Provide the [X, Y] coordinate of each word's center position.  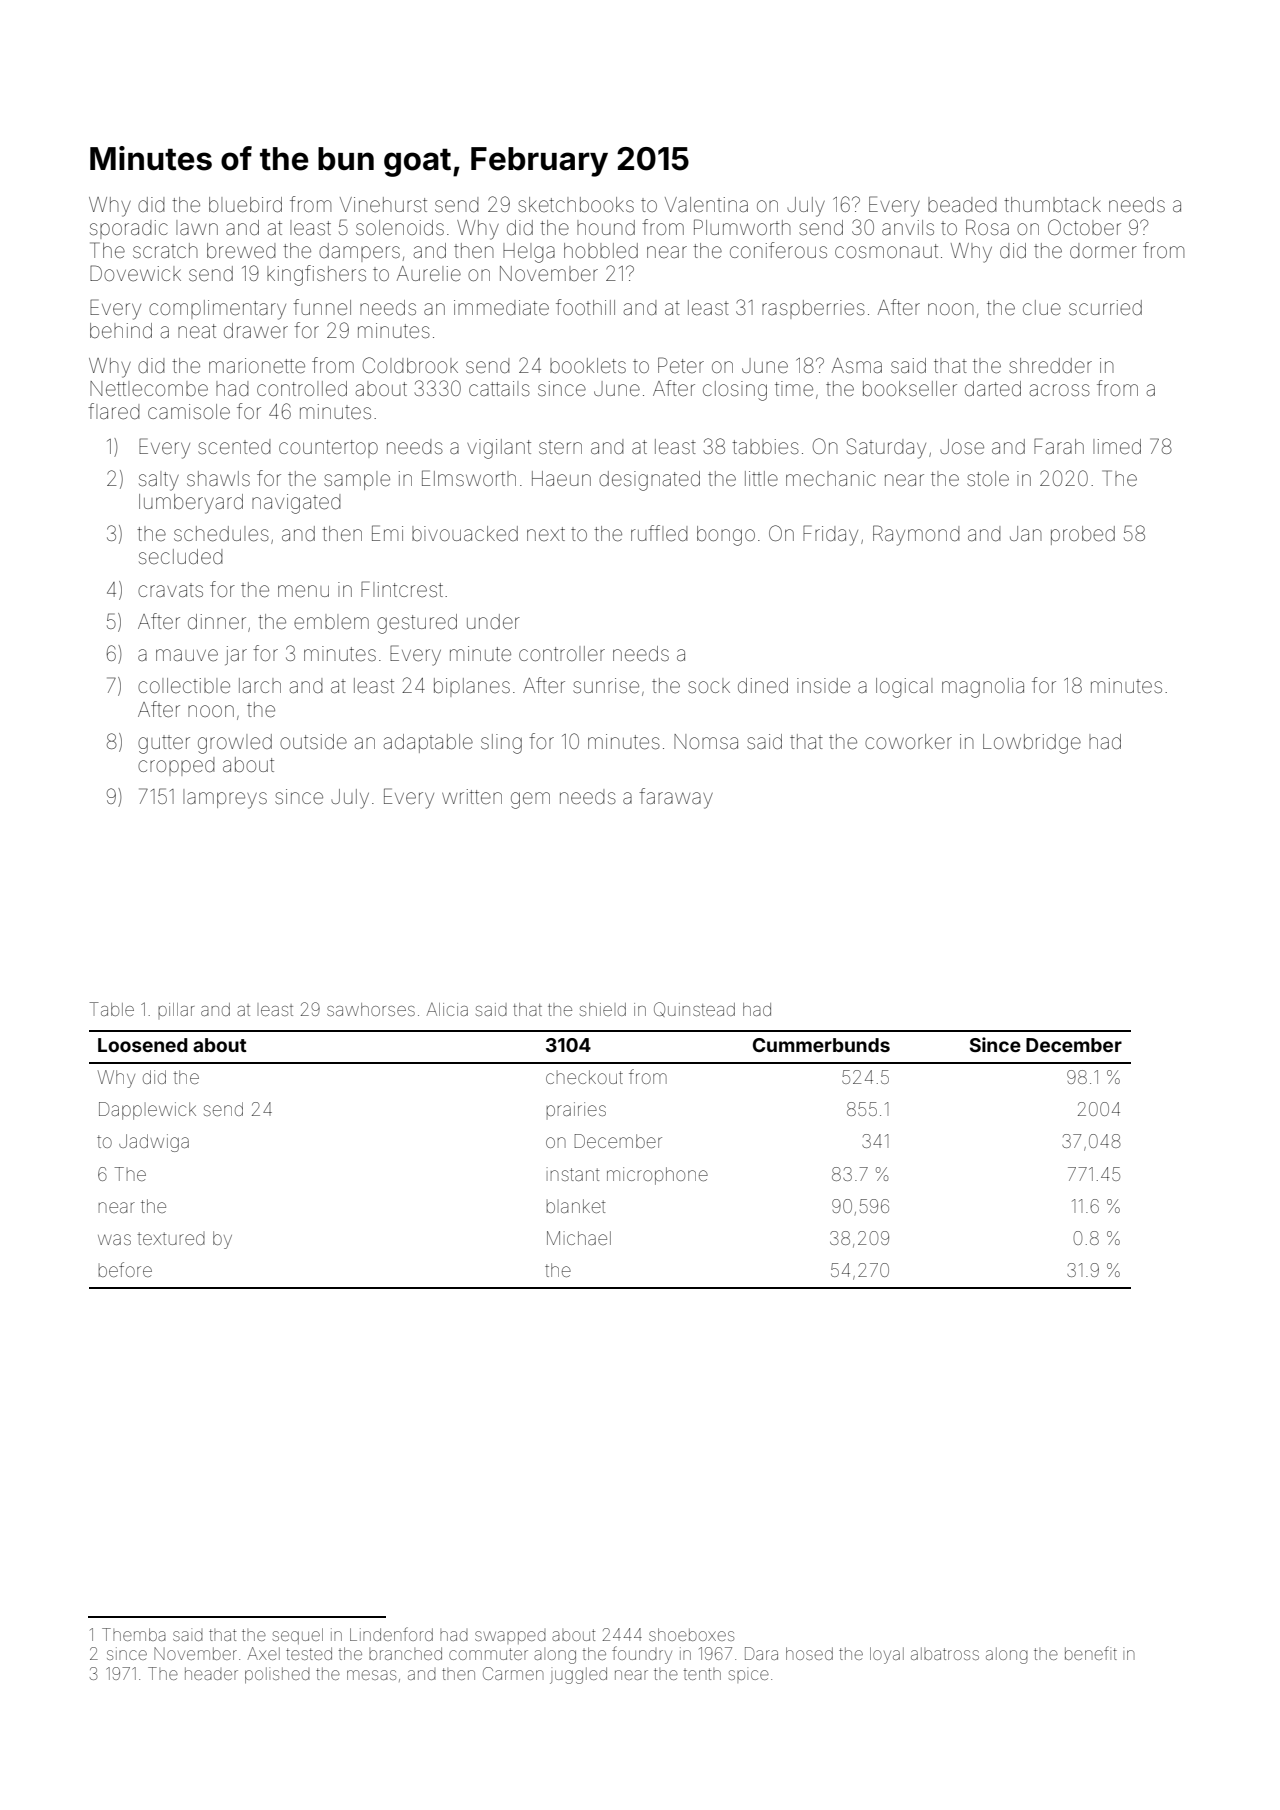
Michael [579, 1238]
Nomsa [706, 741]
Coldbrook [410, 365]
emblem [331, 622]
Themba [134, 1634]
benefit [1091, 1653]
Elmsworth [469, 478]
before [125, 1269]
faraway [676, 798]
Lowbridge [1032, 744]
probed [1083, 535]
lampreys [225, 799]
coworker [908, 741]
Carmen [513, 1673]
